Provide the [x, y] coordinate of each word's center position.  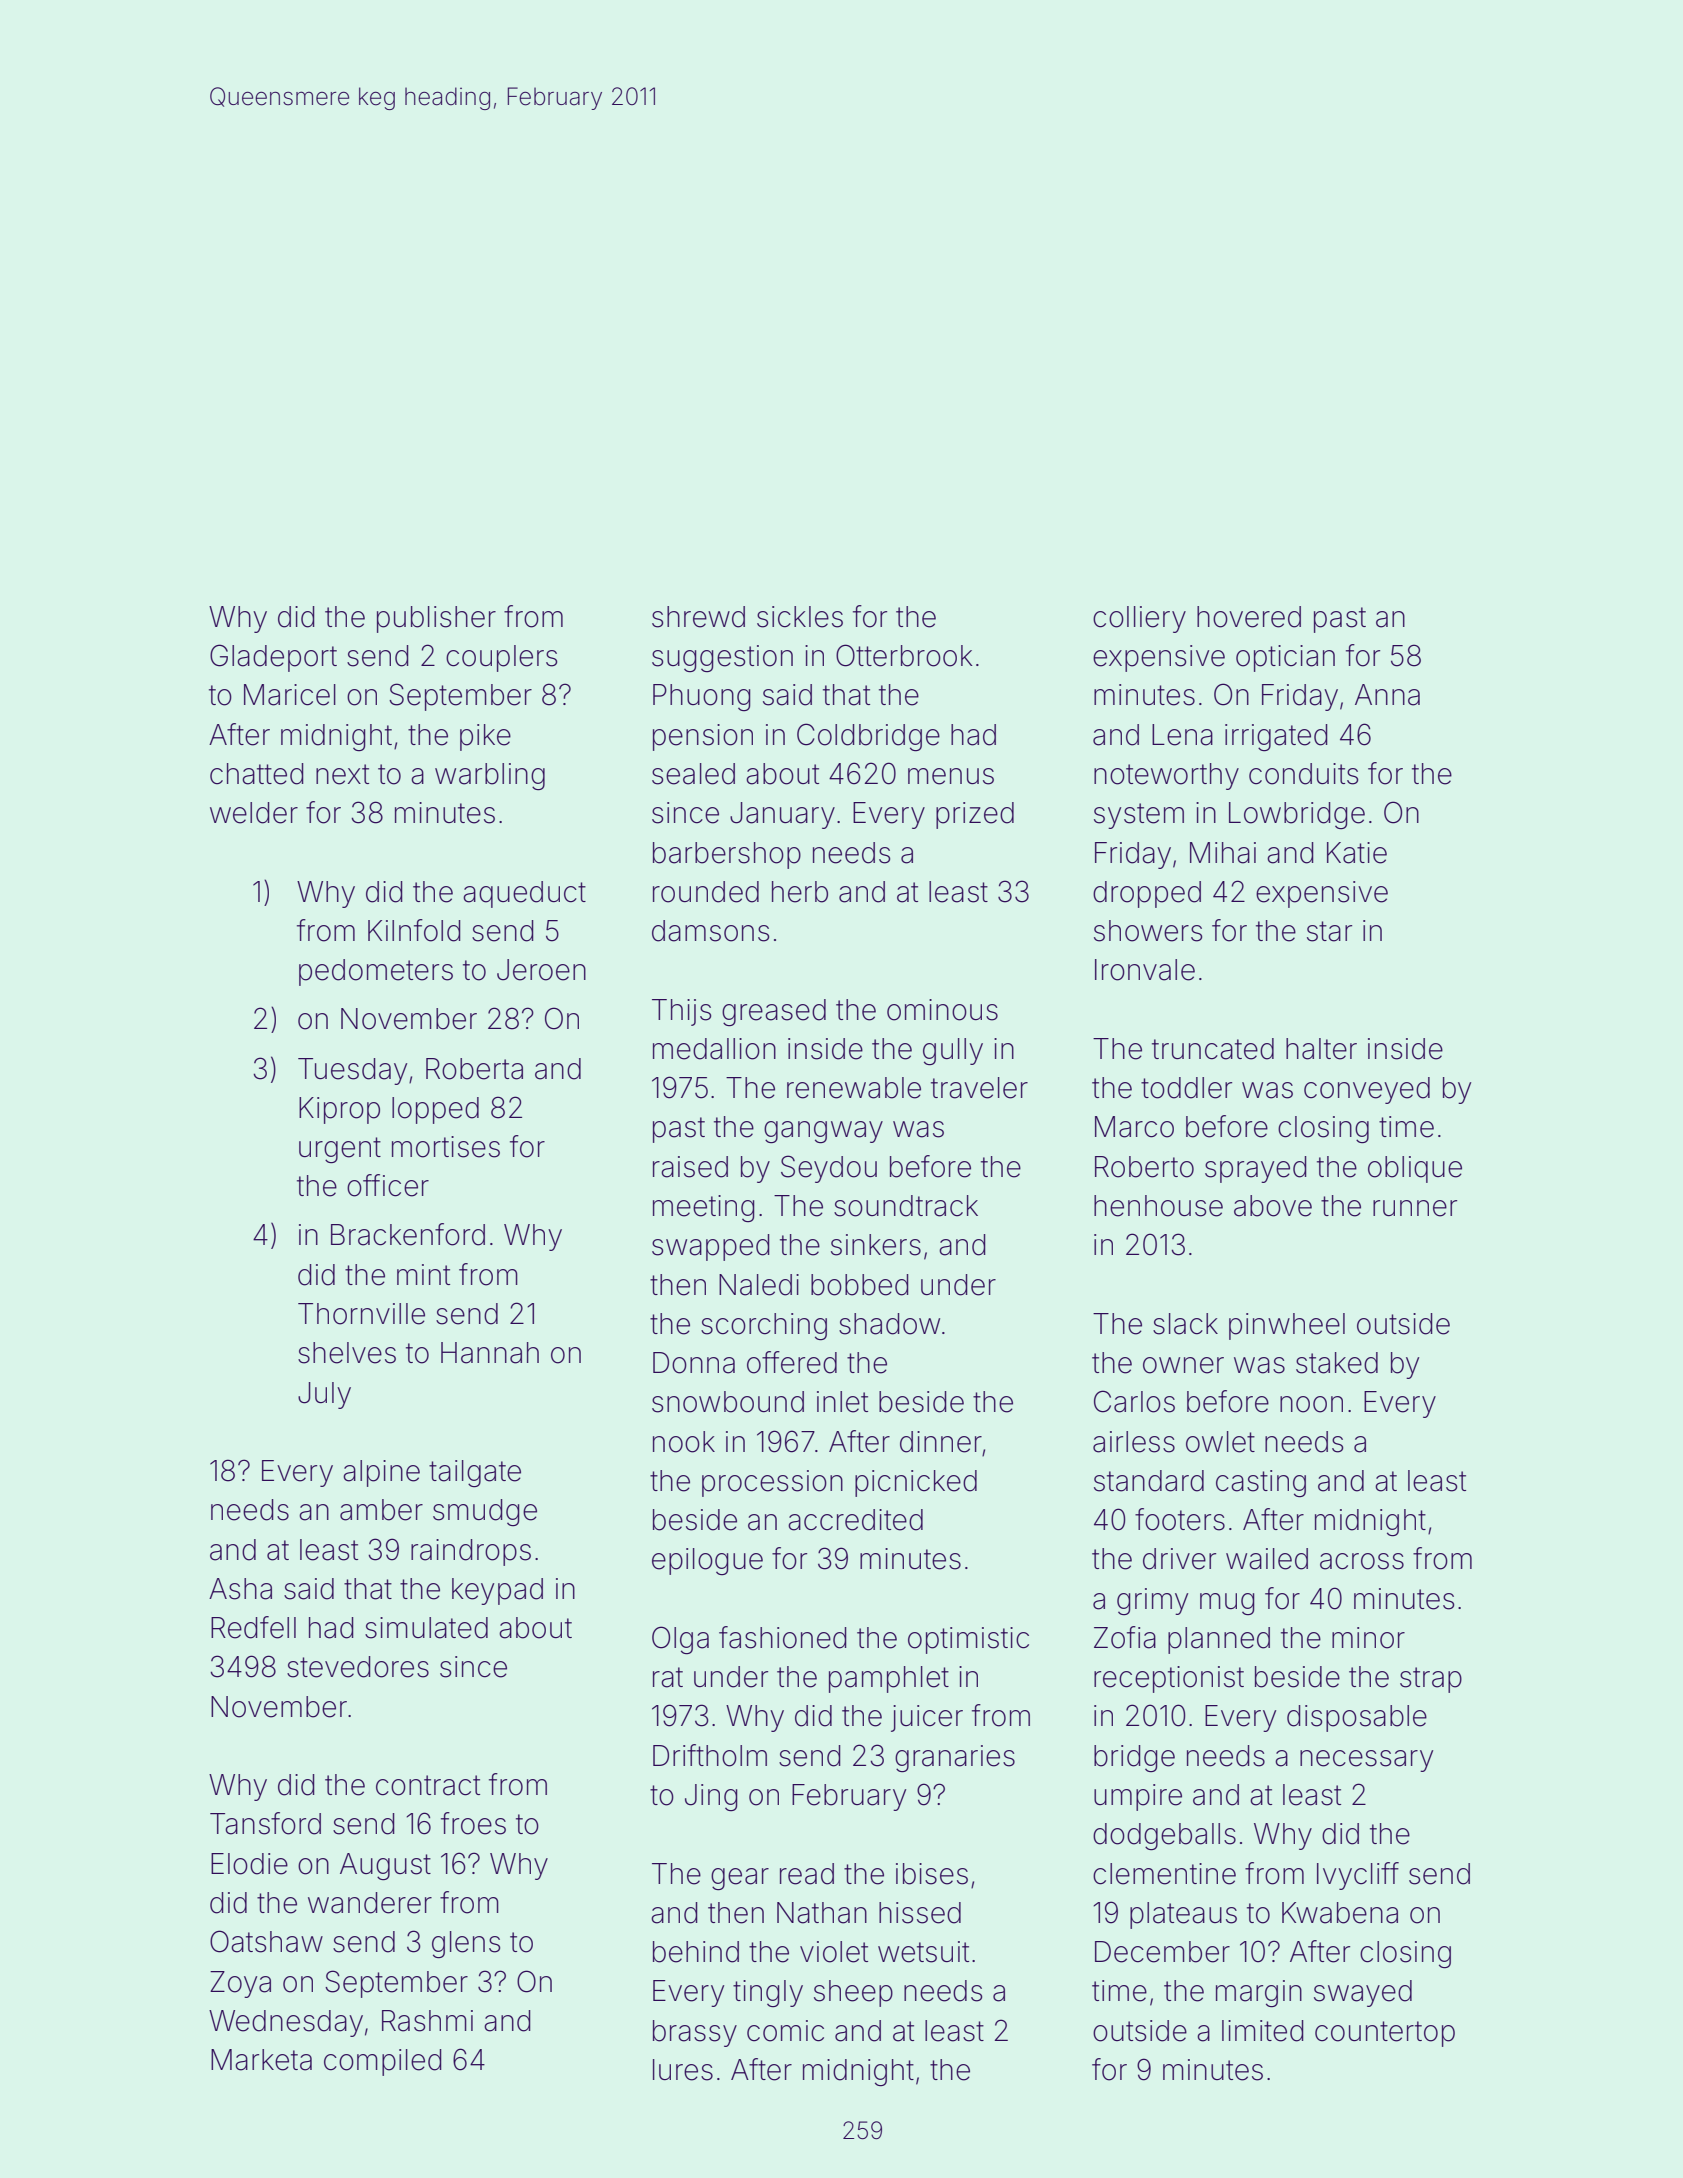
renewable [854, 1088]
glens [466, 1944]
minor [1368, 1638]
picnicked [916, 1483]
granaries [955, 1758]
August [385, 1866]
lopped [435, 1110]
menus [951, 776]
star [1329, 931]
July [324, 1395]
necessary [1366, 1761]
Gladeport [273, 658]
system [1139, 816]
